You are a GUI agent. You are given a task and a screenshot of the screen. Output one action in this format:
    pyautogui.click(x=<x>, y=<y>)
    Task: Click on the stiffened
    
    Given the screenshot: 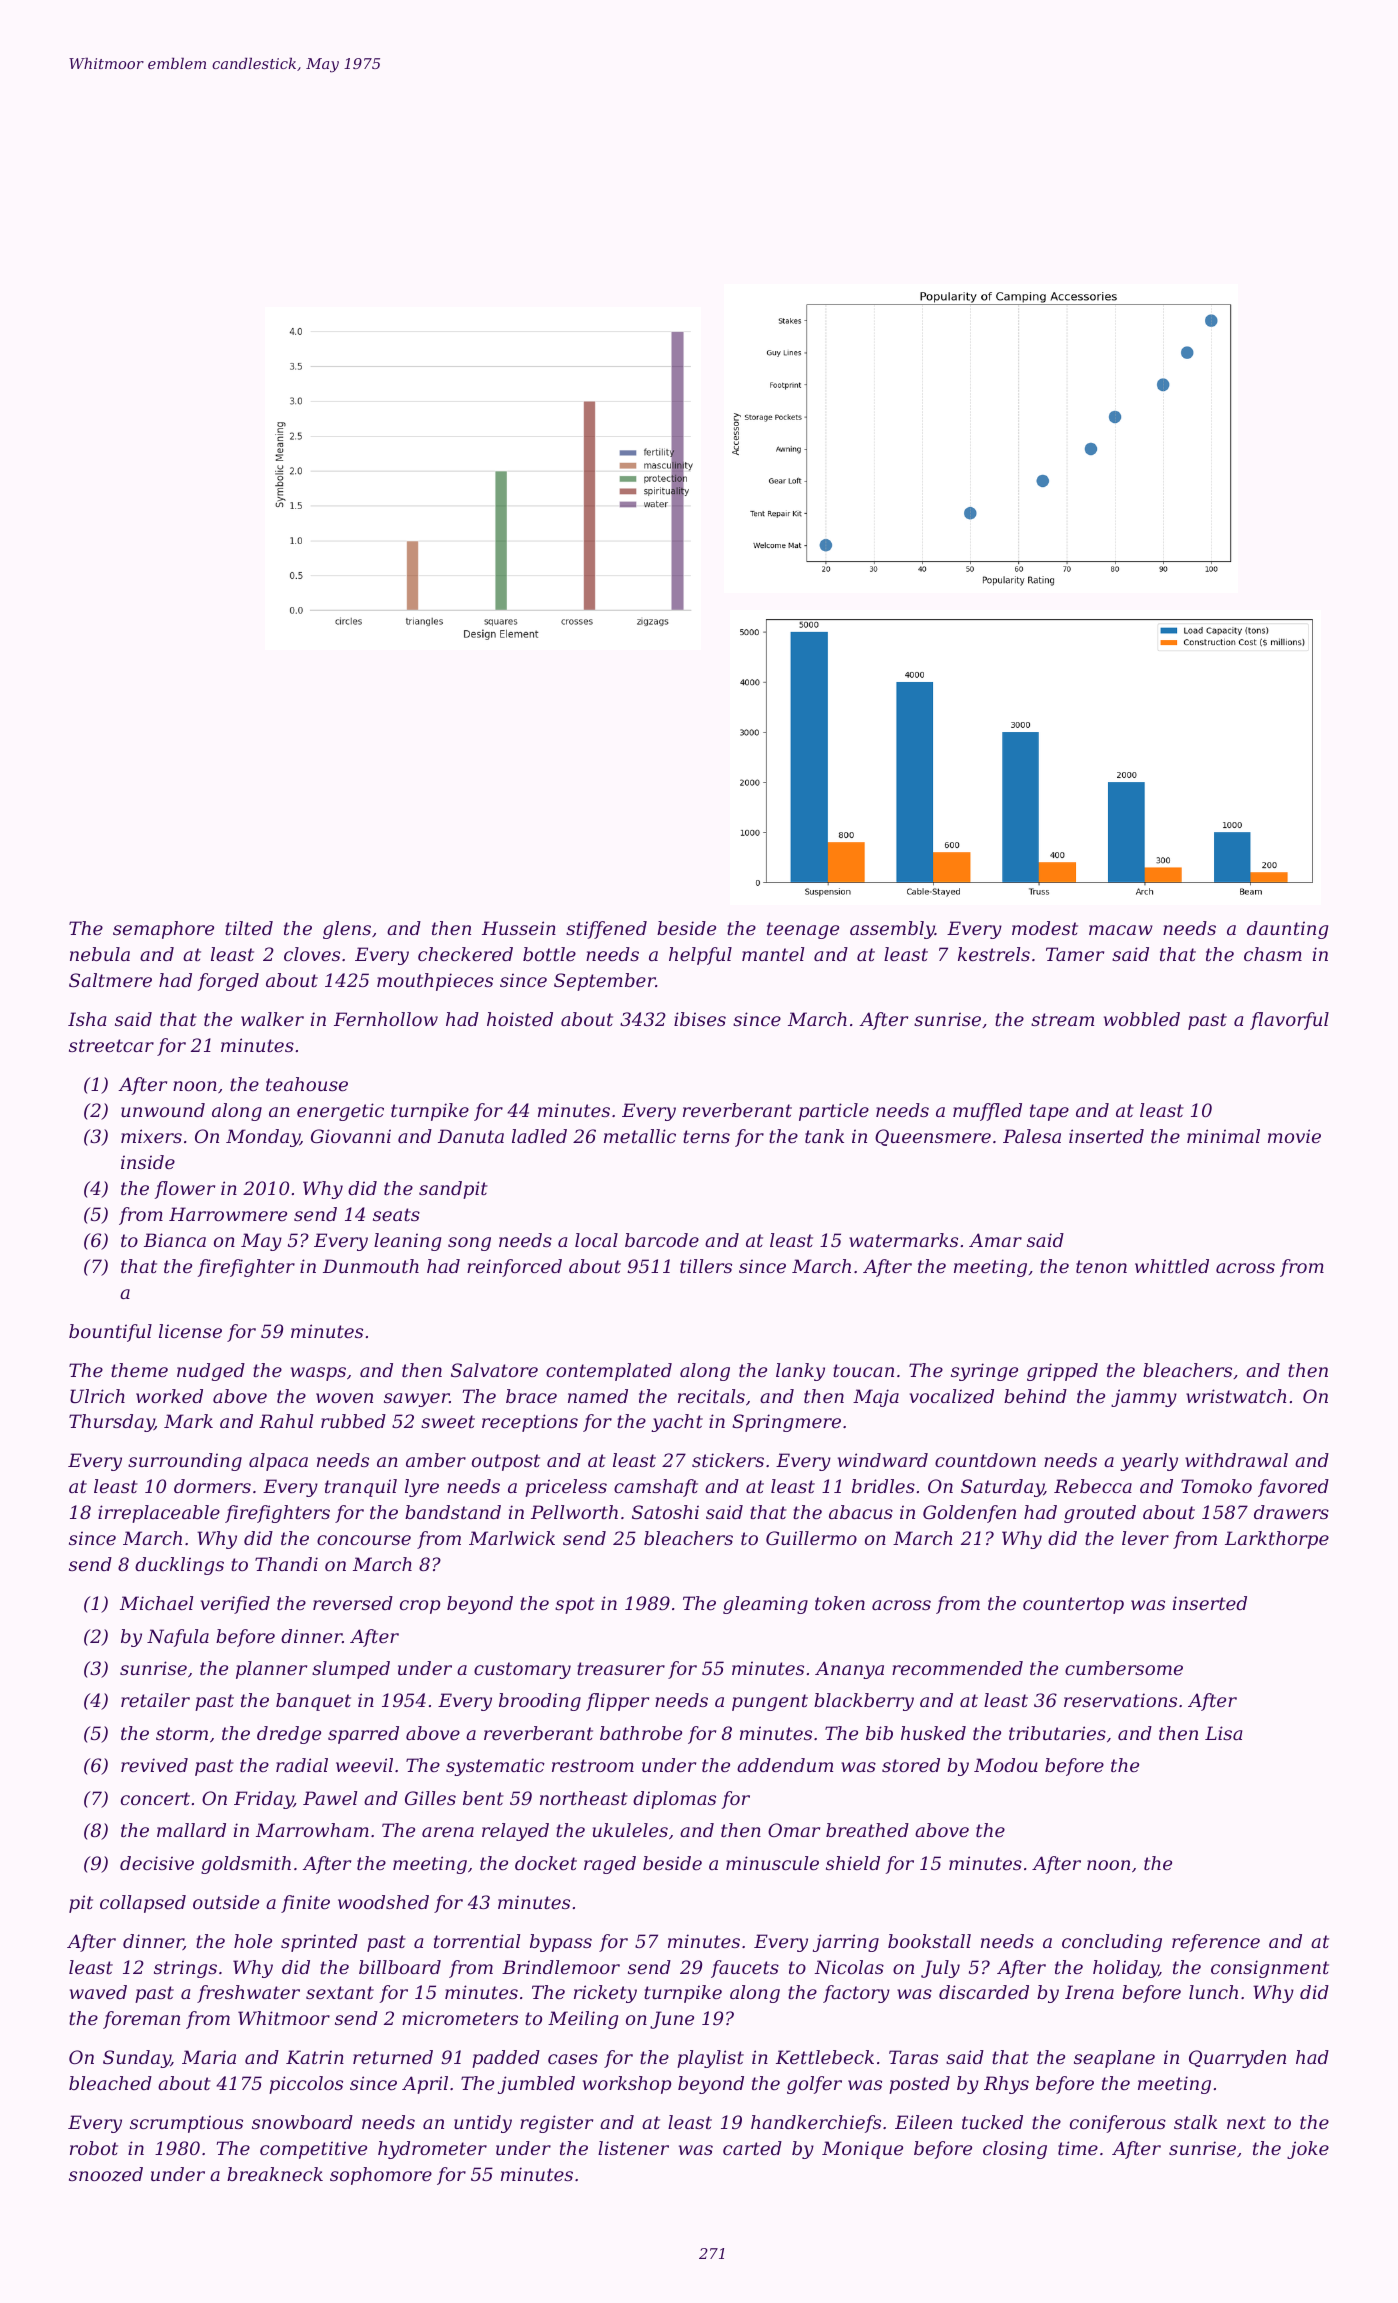 What is the action you would take?
    pyautogui.click(x=606, y=930)
